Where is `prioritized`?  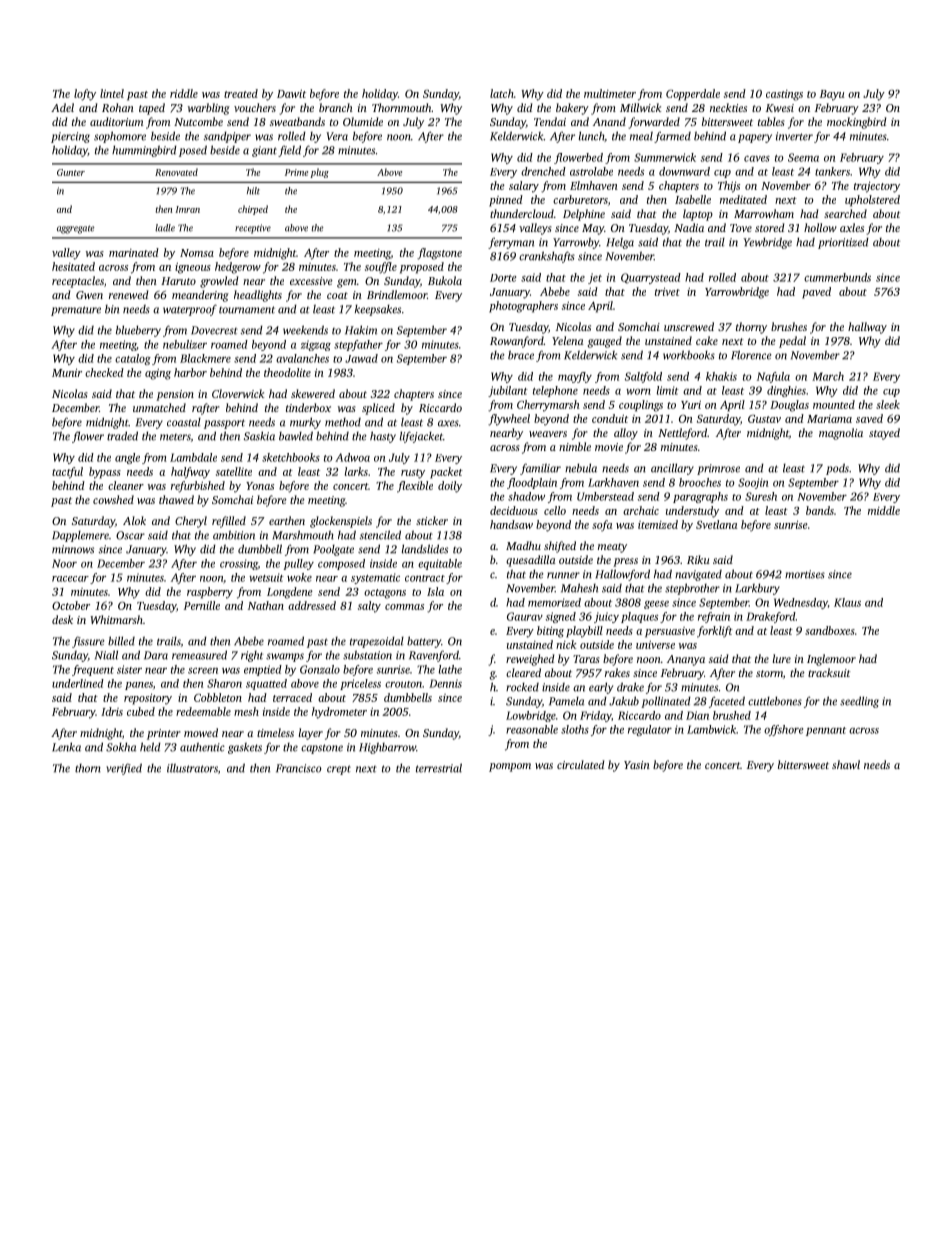 prioritized is located at coordinates (843, 243).
